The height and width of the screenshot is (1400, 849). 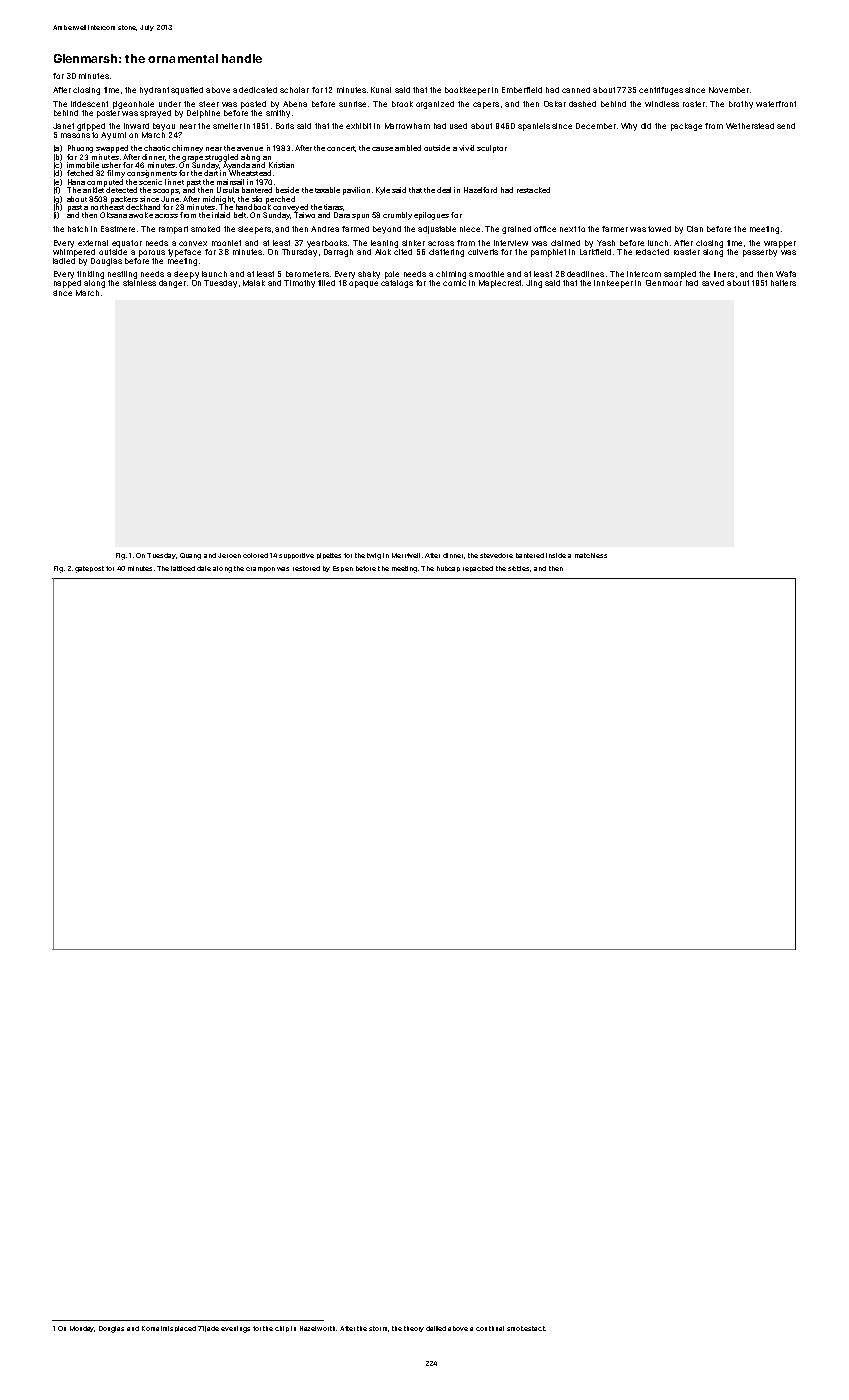 I want to click on Hazelworth, so click(x=317, y=1328).
